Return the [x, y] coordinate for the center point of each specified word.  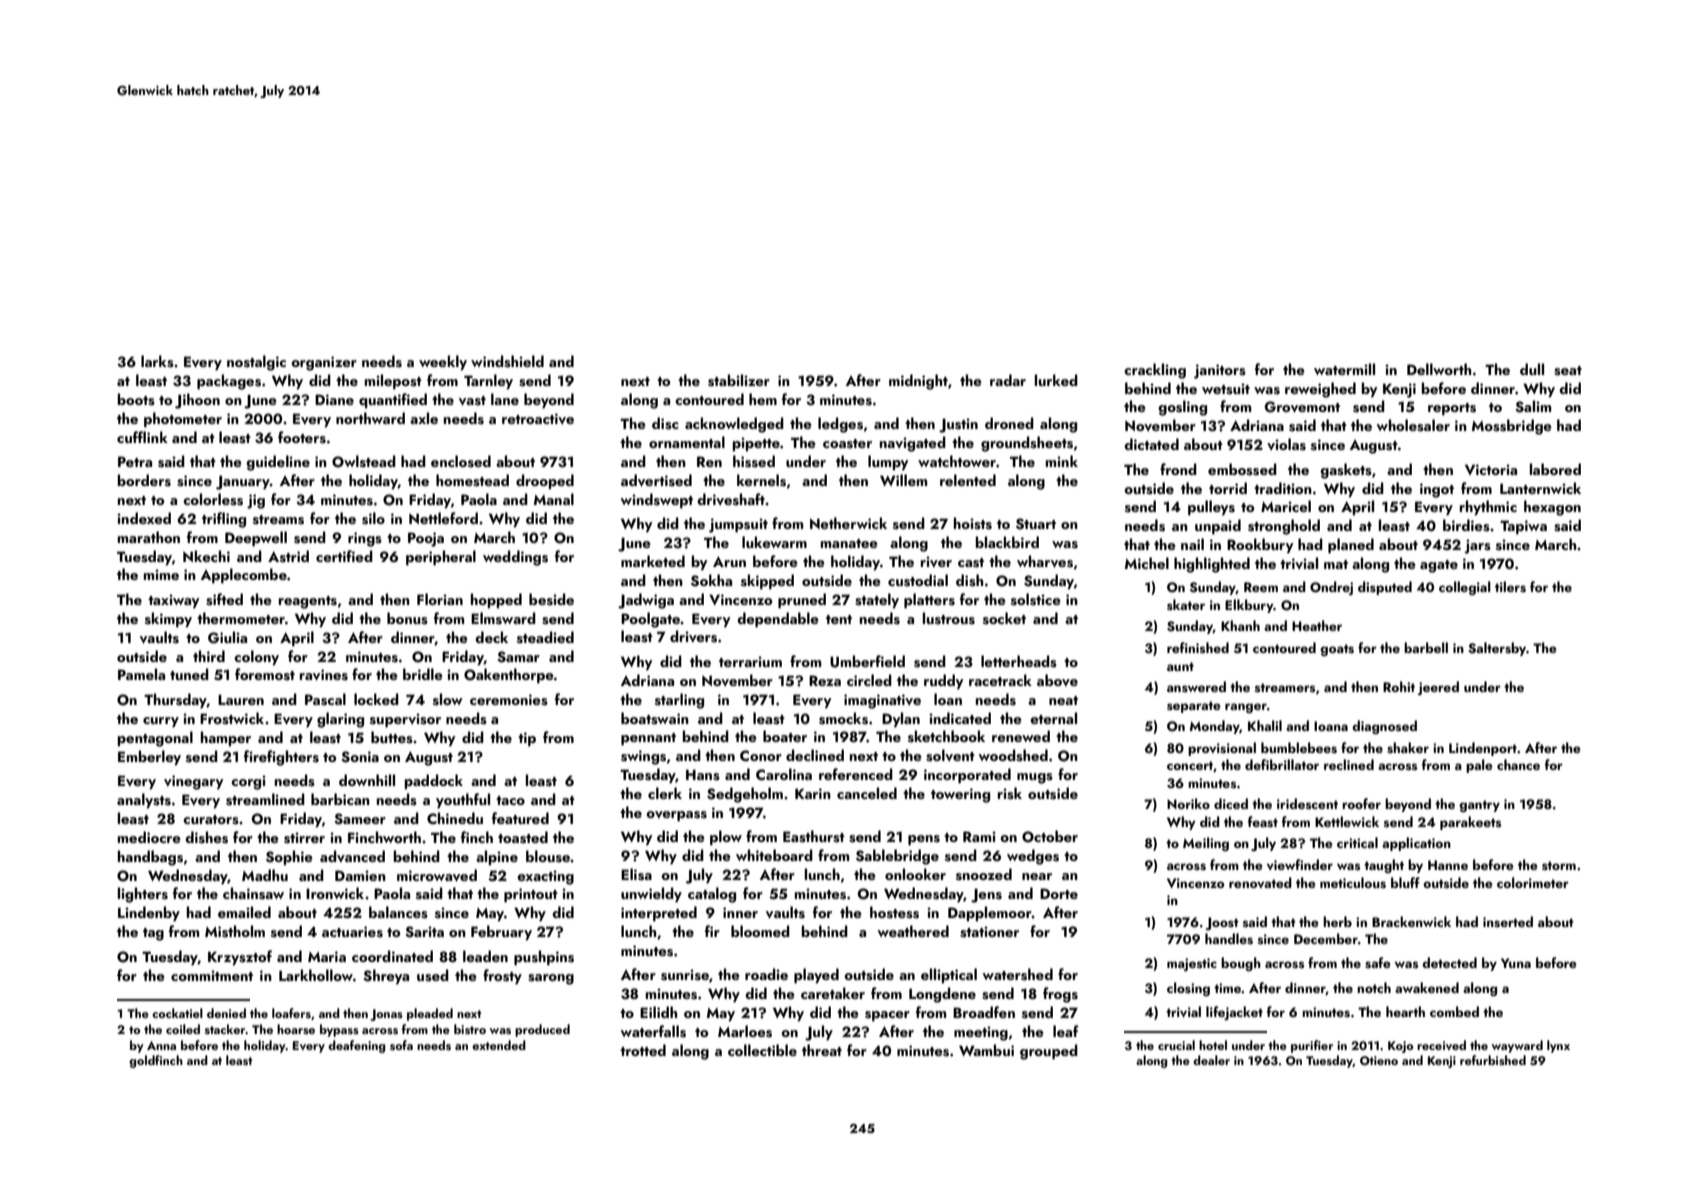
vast [472, 401]
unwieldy [651, 894]
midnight [918, 382]
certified [344, 556]
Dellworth [1439, 369]
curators [211, 820]
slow [448, 699]
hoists [973, 523]
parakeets [1470, 823]
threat [822, 1050]
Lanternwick [1540, 488]
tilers [1510, 586]
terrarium [750, 661]
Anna [161, 1045]
